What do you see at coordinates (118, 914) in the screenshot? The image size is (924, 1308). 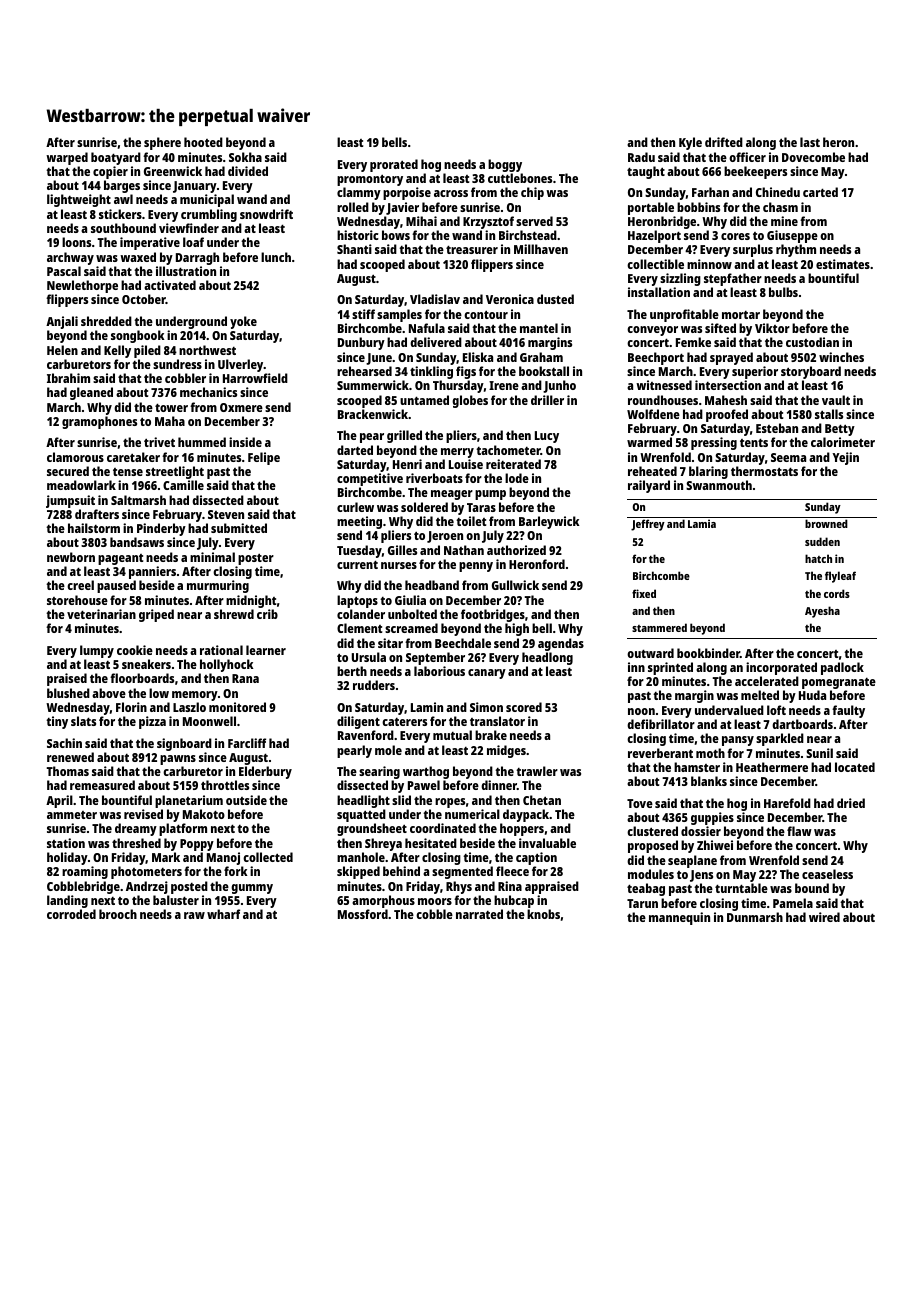 I see `brooch` at bounding box center [118, 914].
